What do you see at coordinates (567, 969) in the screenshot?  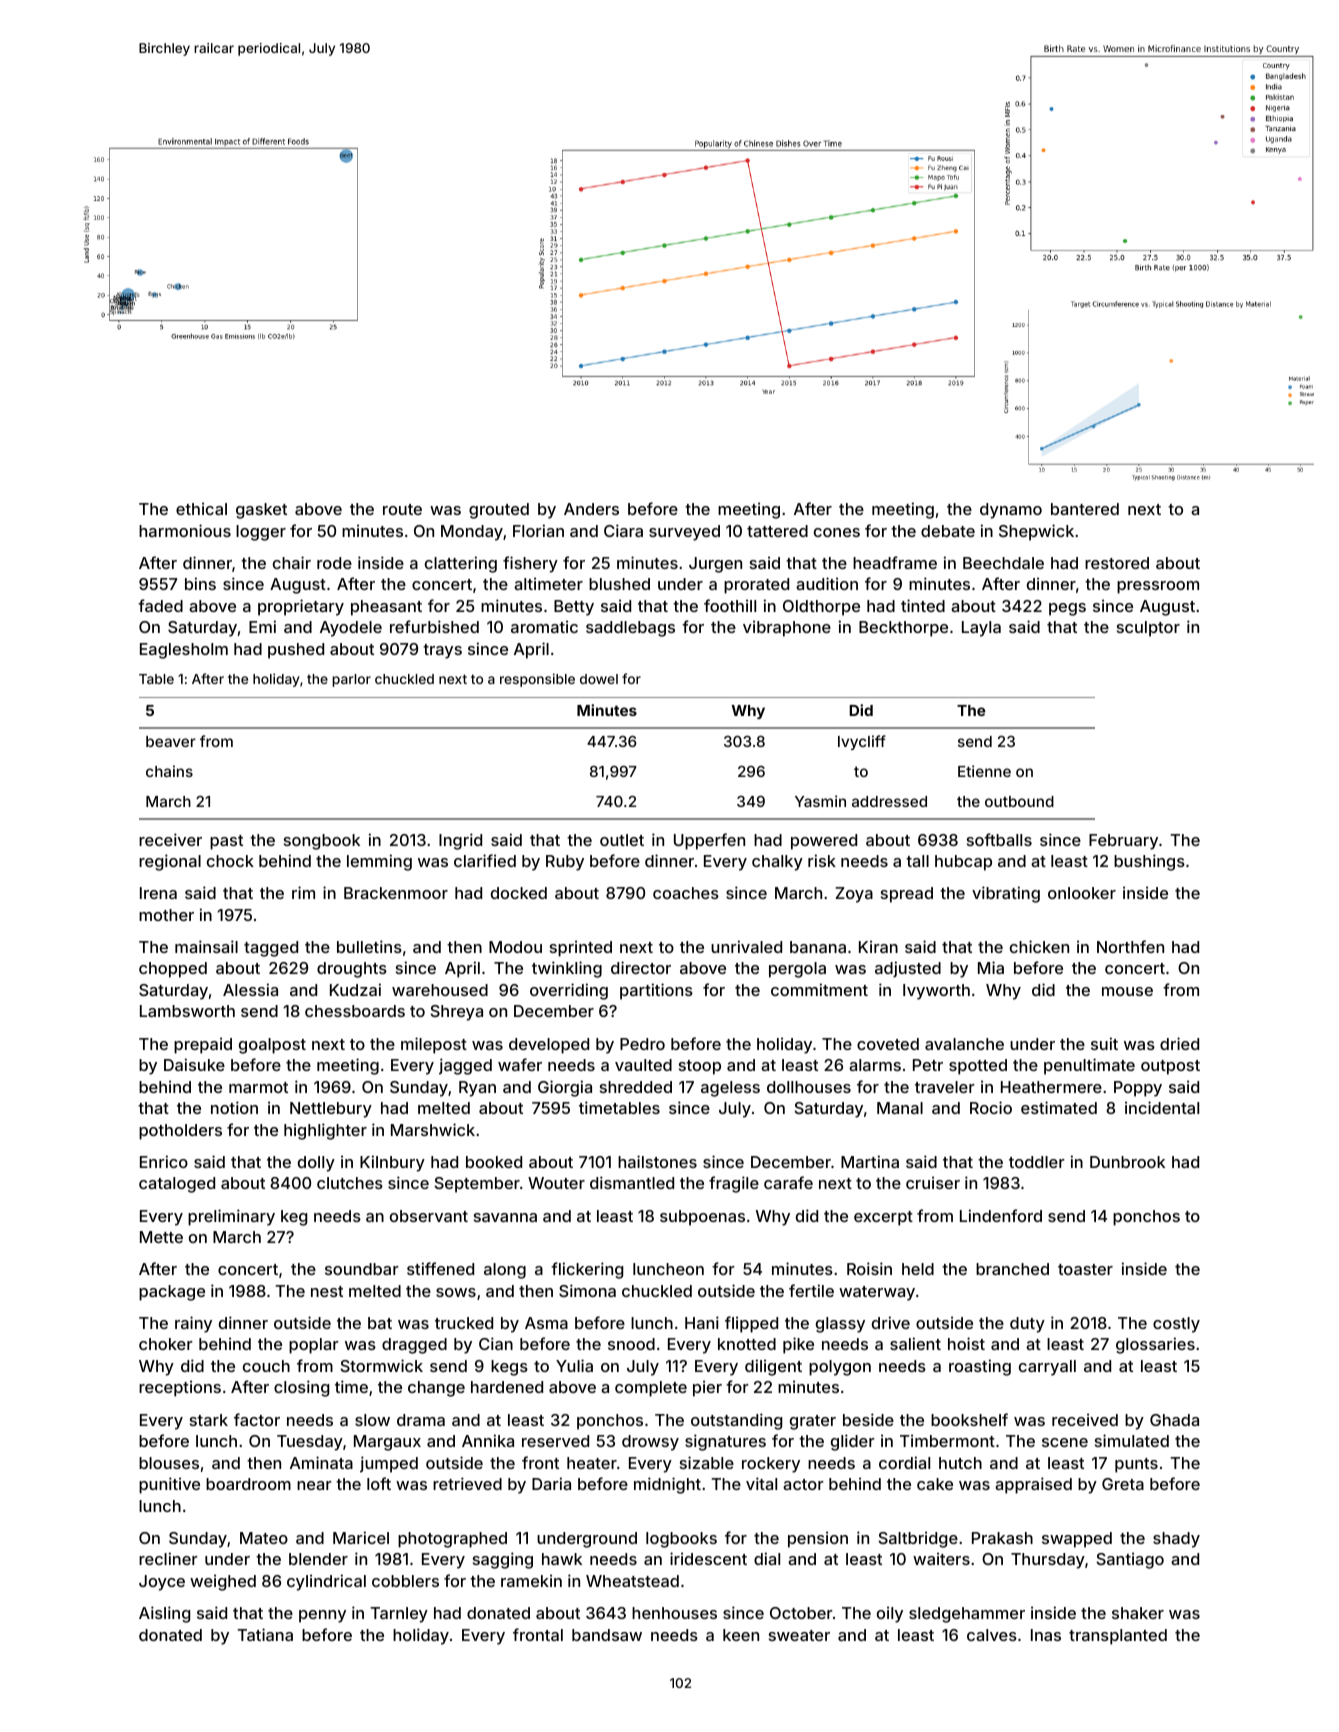 I see `twinkling` at bounding box center [567, 969].
